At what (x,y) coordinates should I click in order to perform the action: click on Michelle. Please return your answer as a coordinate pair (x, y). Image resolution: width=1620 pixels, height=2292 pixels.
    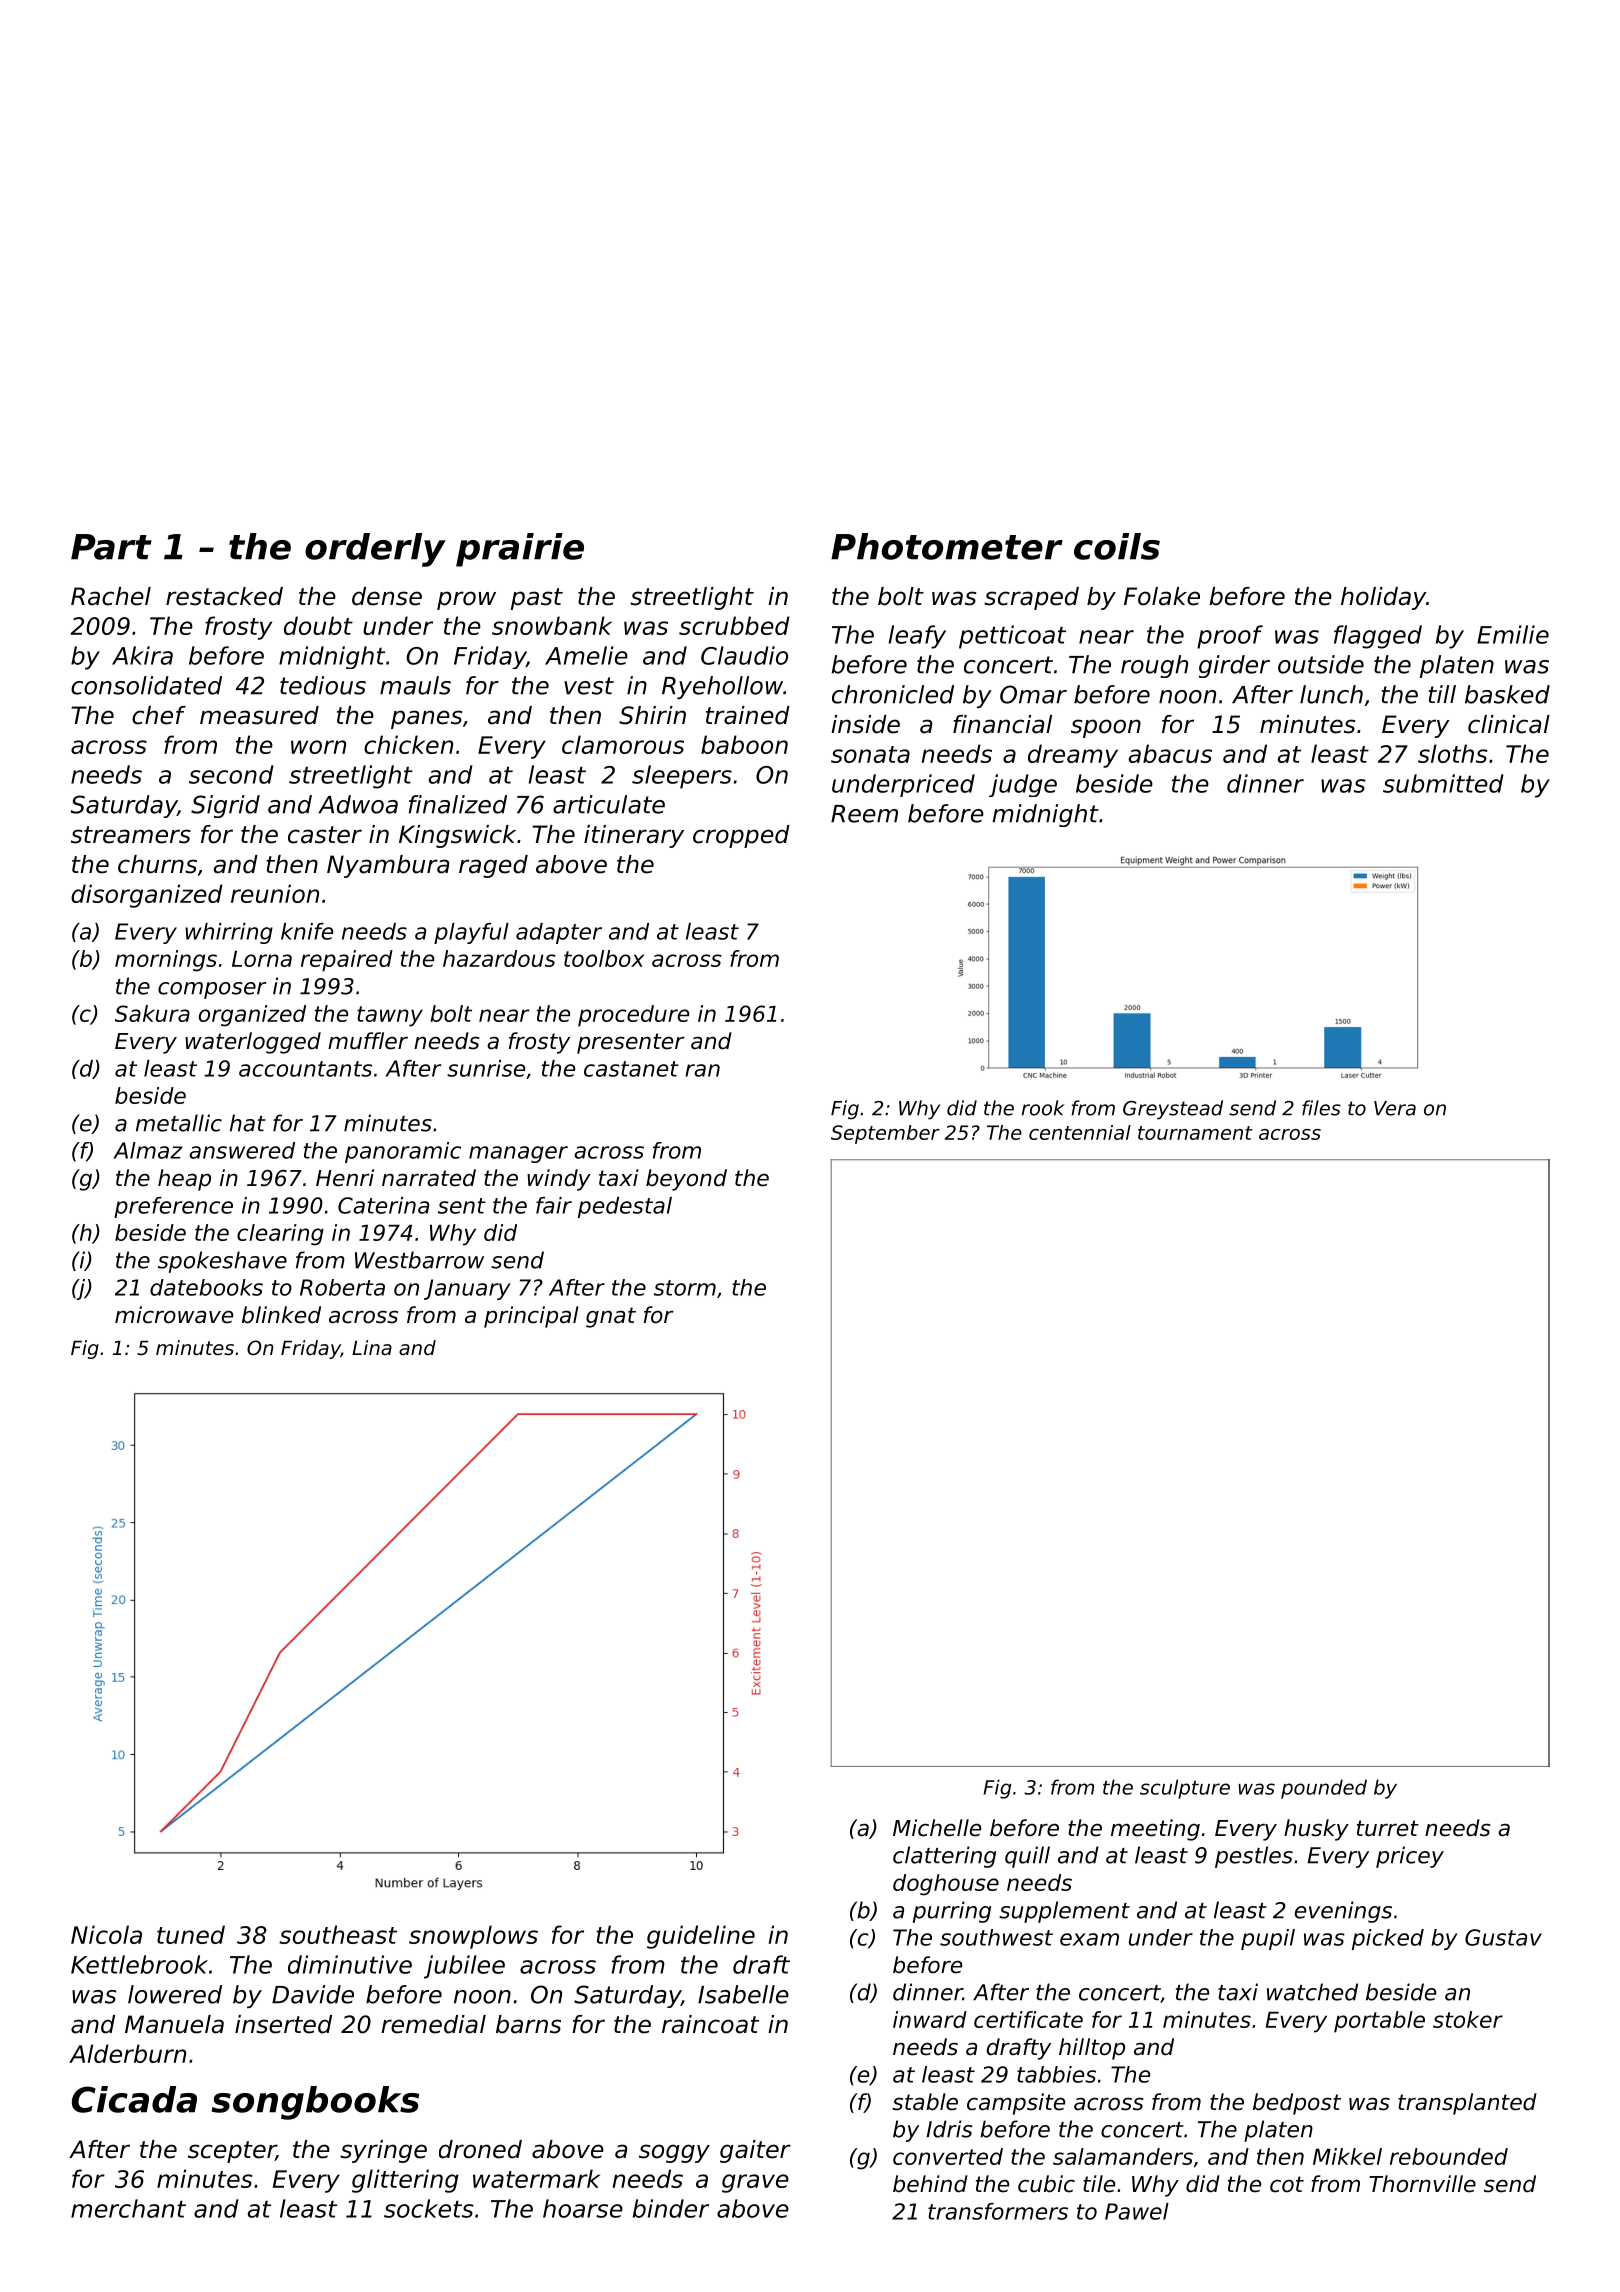
    Looking at the image, I should click on (937, 1828).
